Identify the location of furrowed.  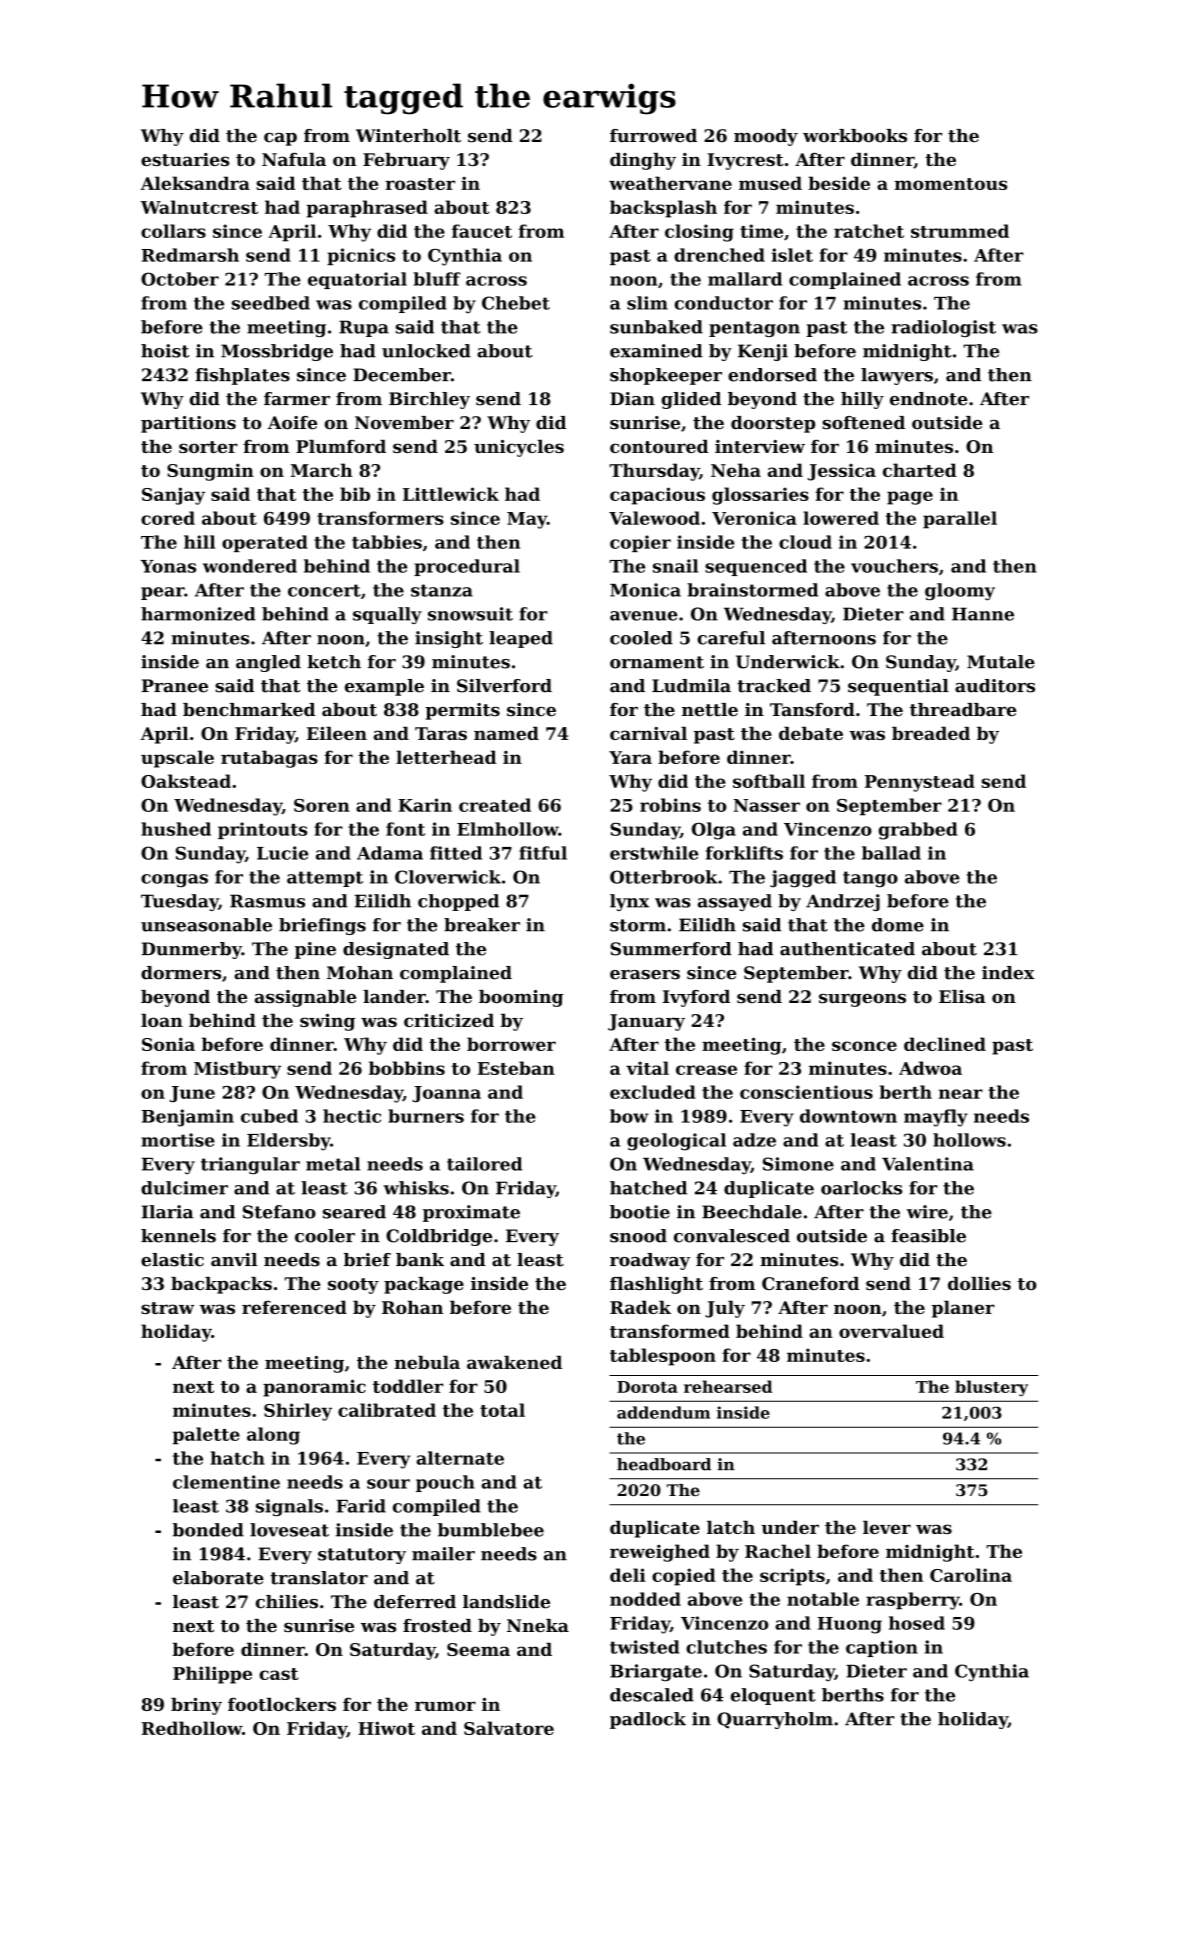
(653, 136).
